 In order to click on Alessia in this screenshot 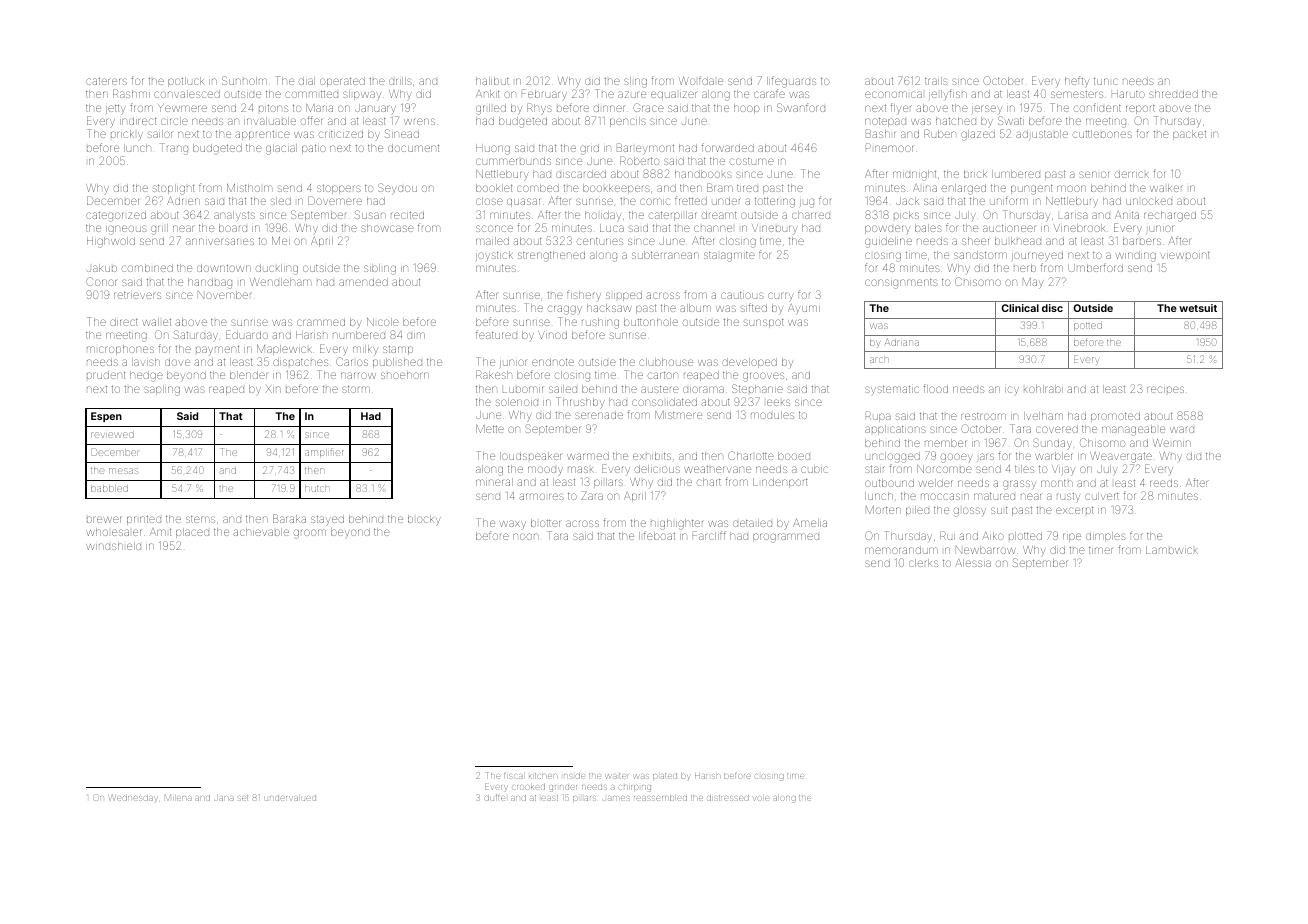, I will do `click(973, 563)`.
